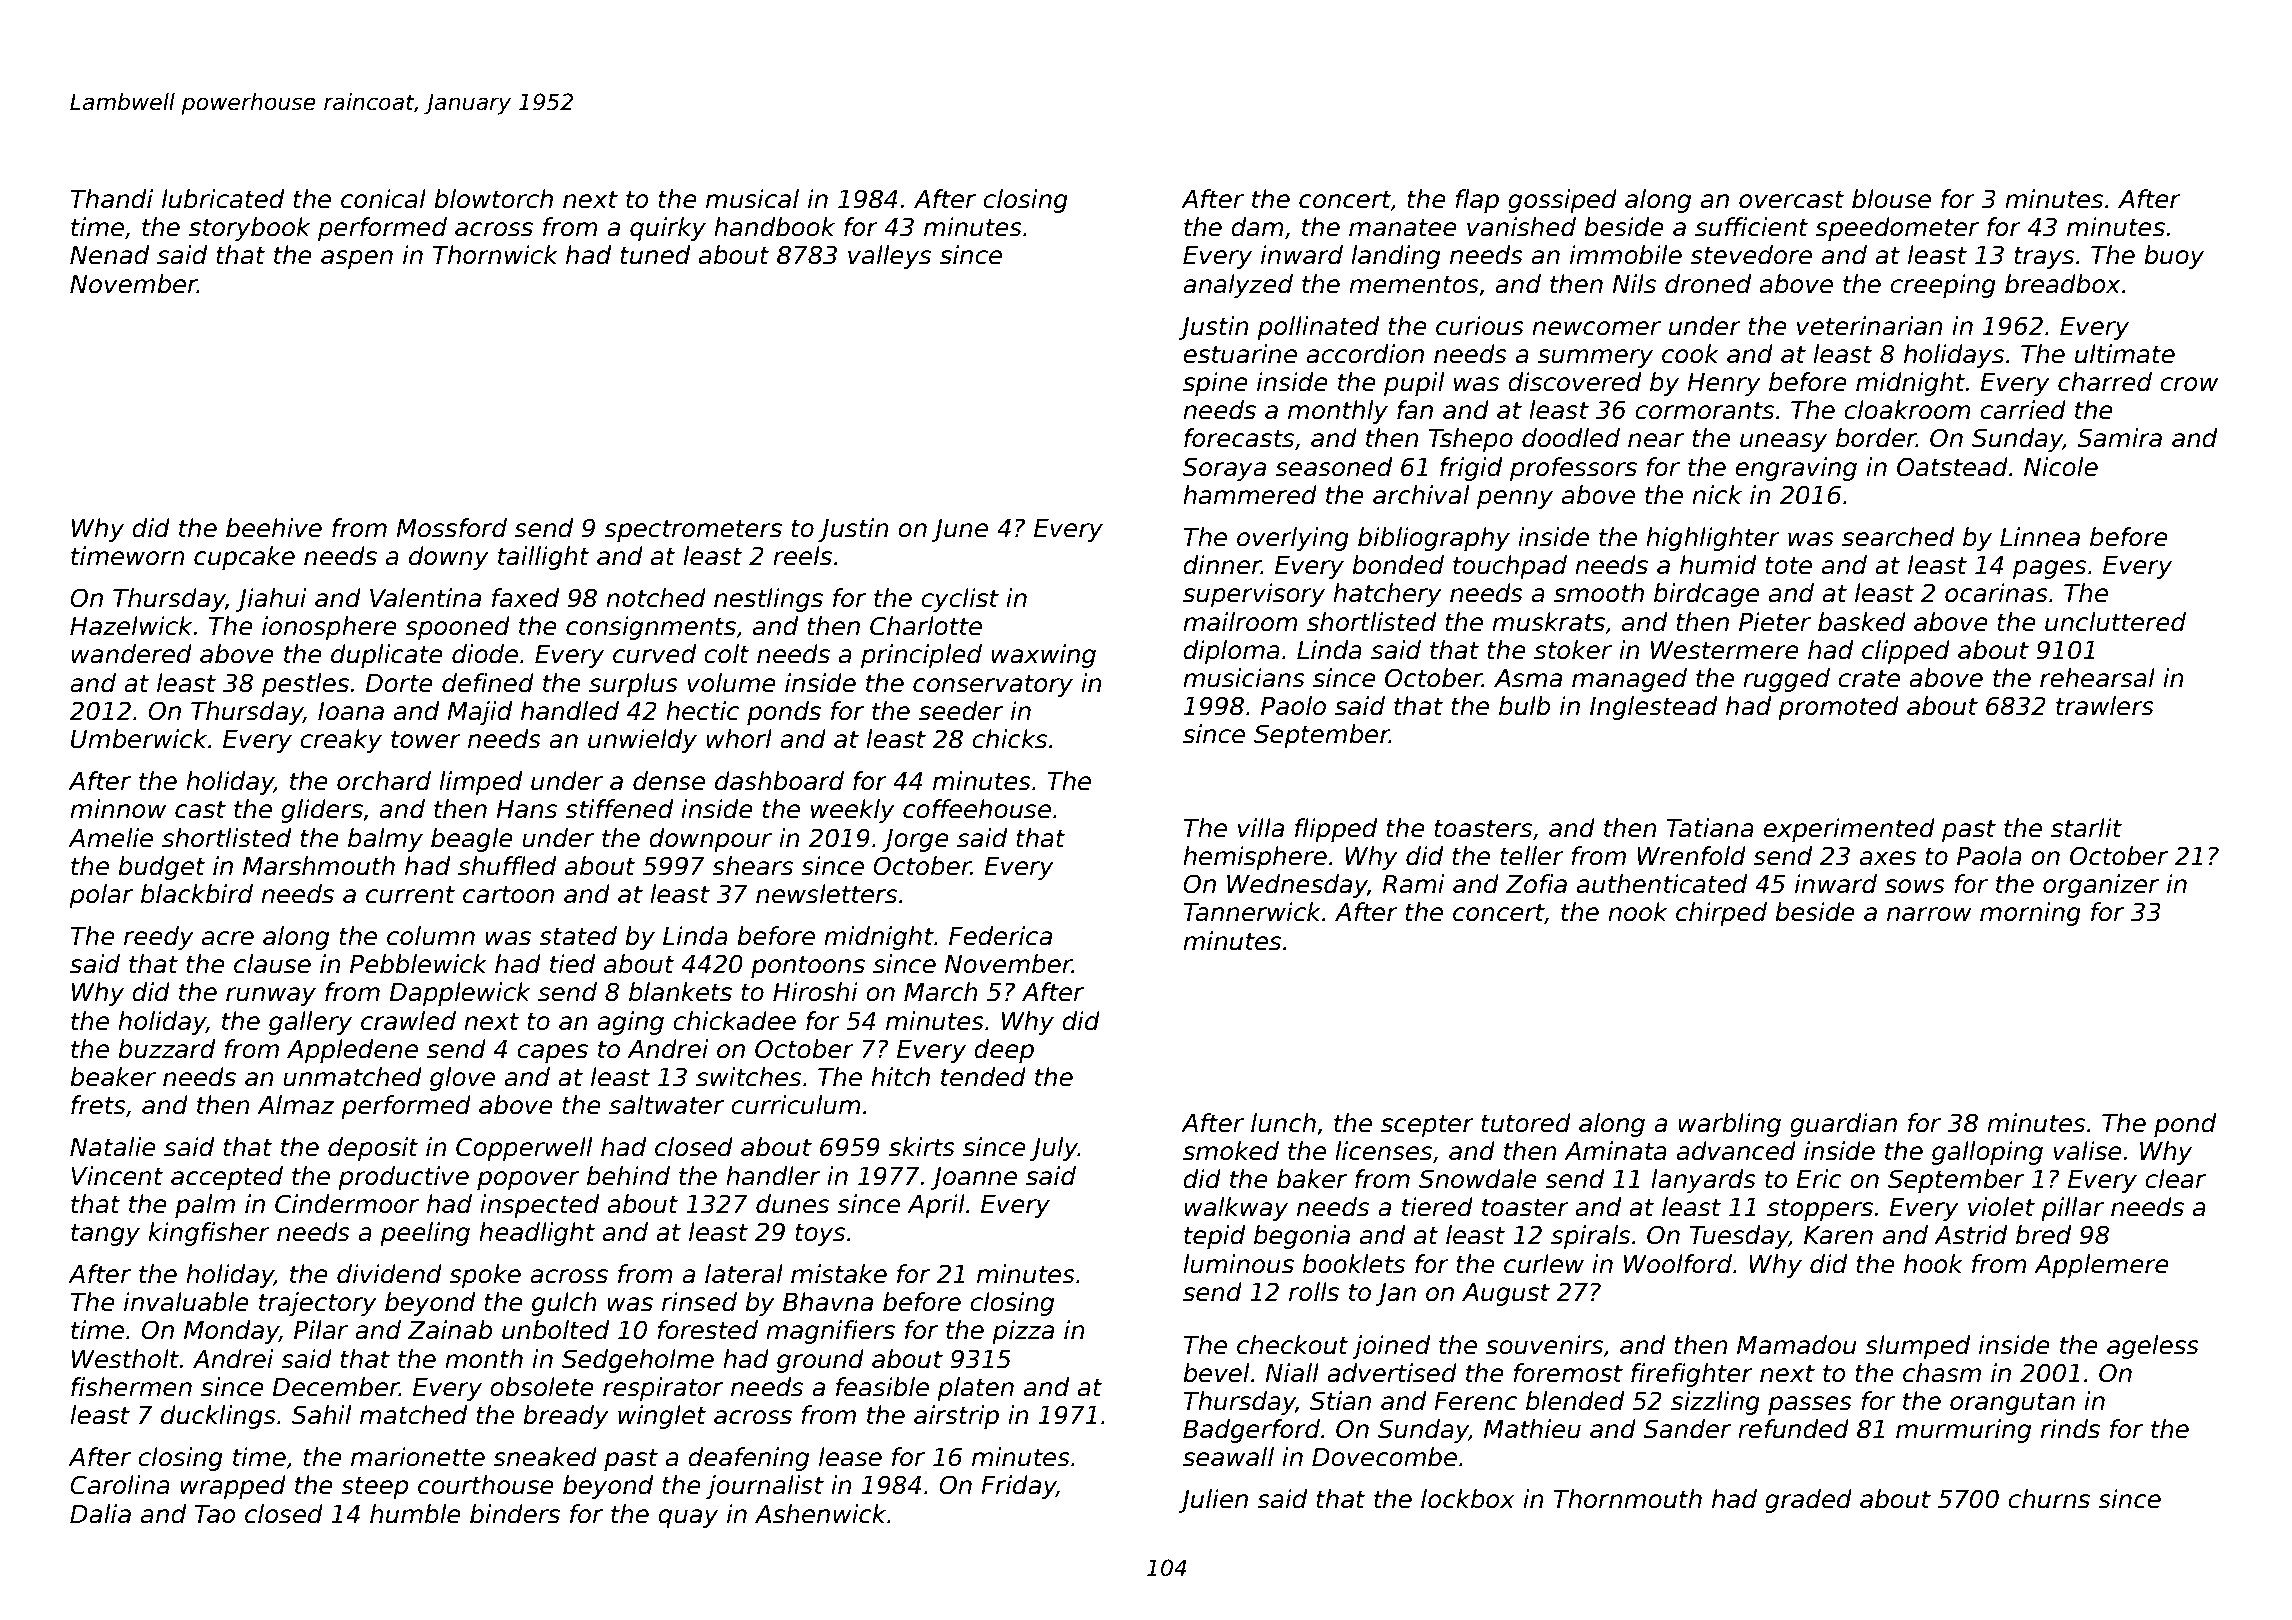 The width and height of the image is (2292, 1620). I want to click on trawlers, so click(2105, 706).
